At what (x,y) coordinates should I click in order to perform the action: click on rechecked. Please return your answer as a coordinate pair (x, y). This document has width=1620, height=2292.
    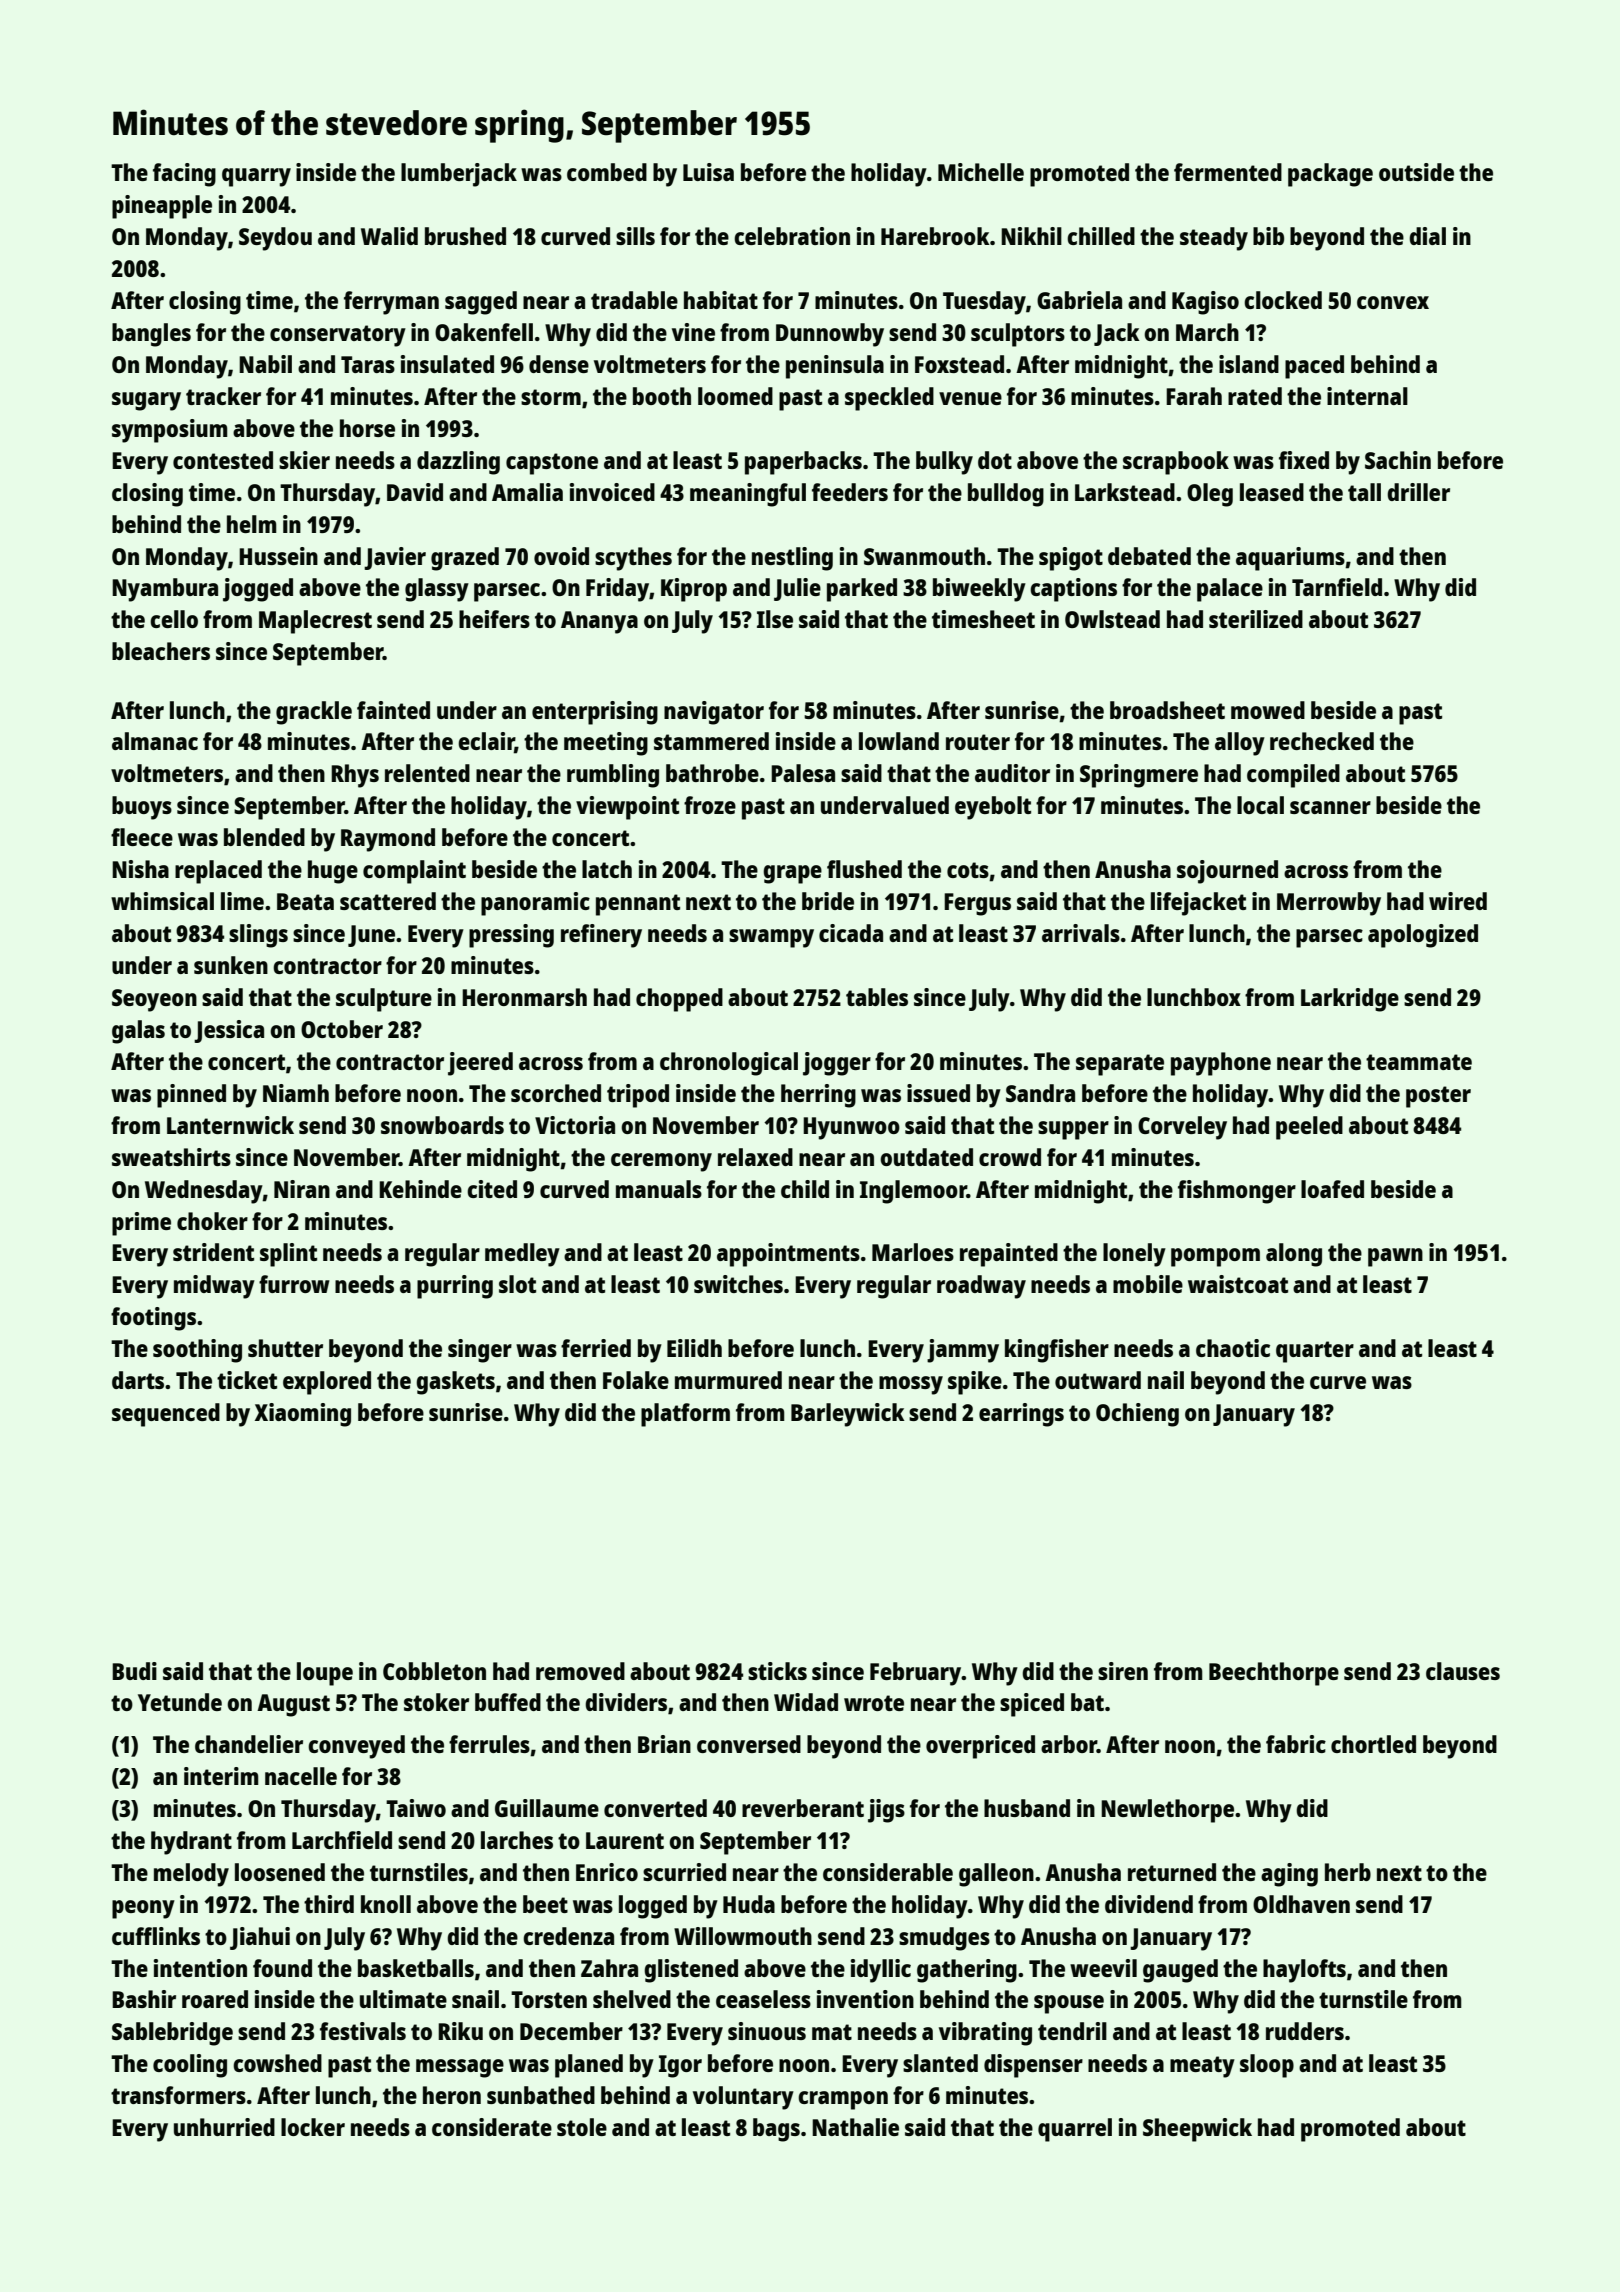
    Looking at the image, I should click on (1322, 741).
